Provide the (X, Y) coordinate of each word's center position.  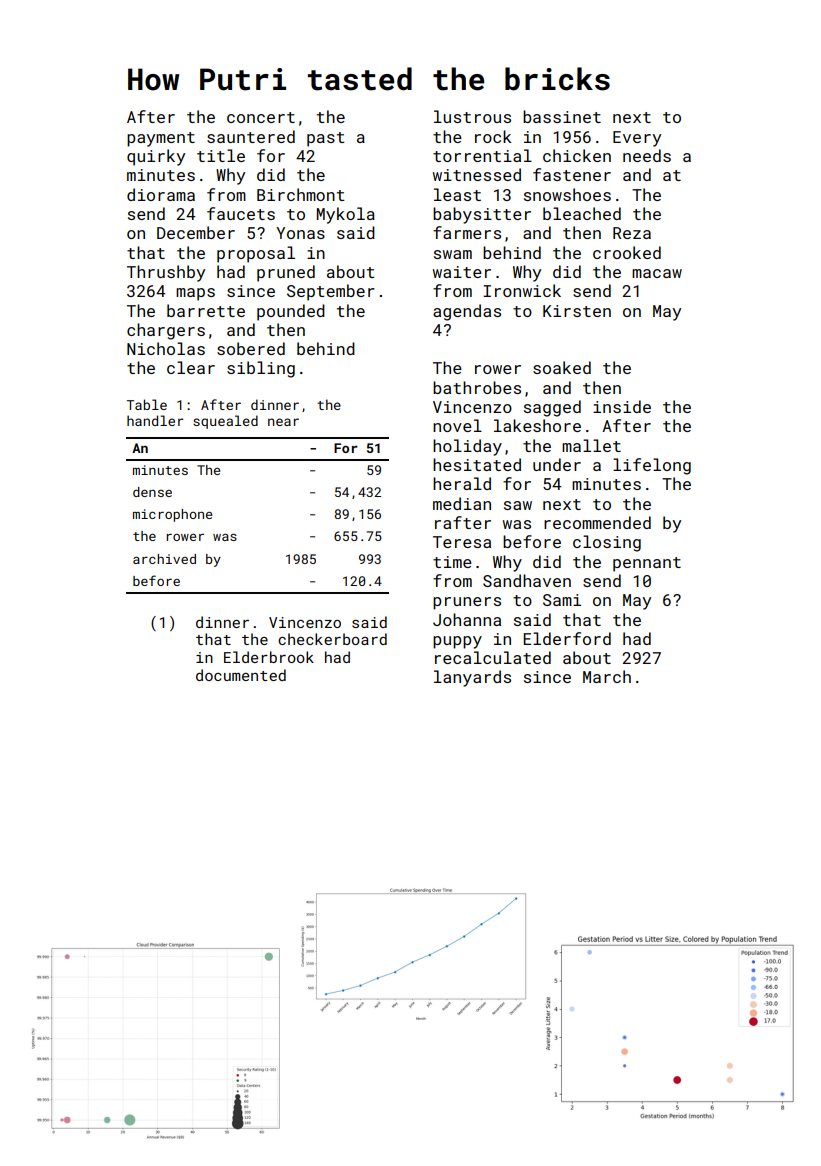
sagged (552, 408)
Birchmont (301, 194)
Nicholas (166, 348)
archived (164, 559)
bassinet (562, 116)
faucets (241, 213)
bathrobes (477, 387)
